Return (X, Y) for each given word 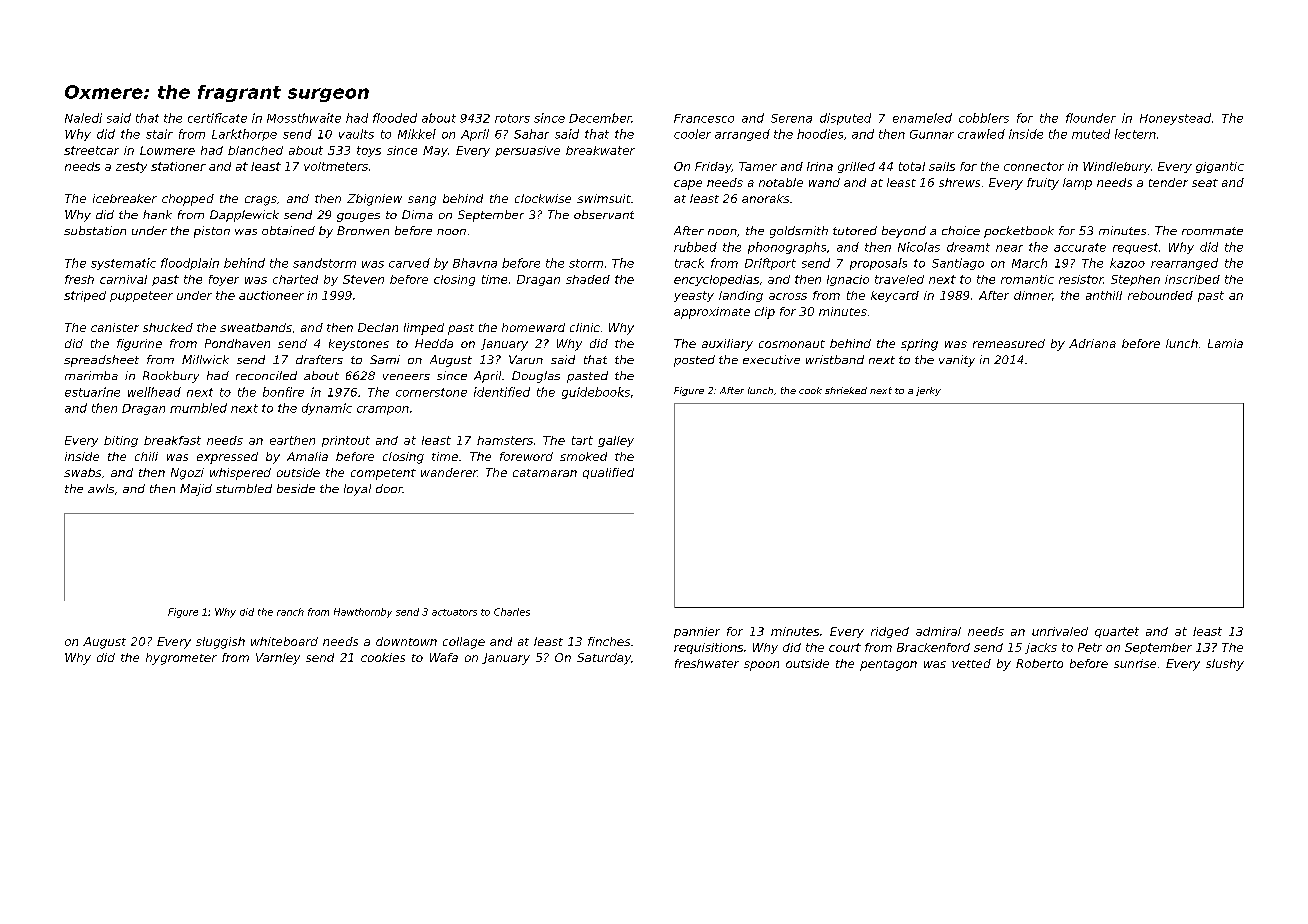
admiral (938, 631)
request (1135, 248)
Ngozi (187, 474)
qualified (608, 473)
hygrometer (181, 659)
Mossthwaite (304, 118)
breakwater (600, 150)
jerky (928, 391)
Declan (378, 327)
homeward (533, 327)
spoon (761, 666)
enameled (922, 118)
